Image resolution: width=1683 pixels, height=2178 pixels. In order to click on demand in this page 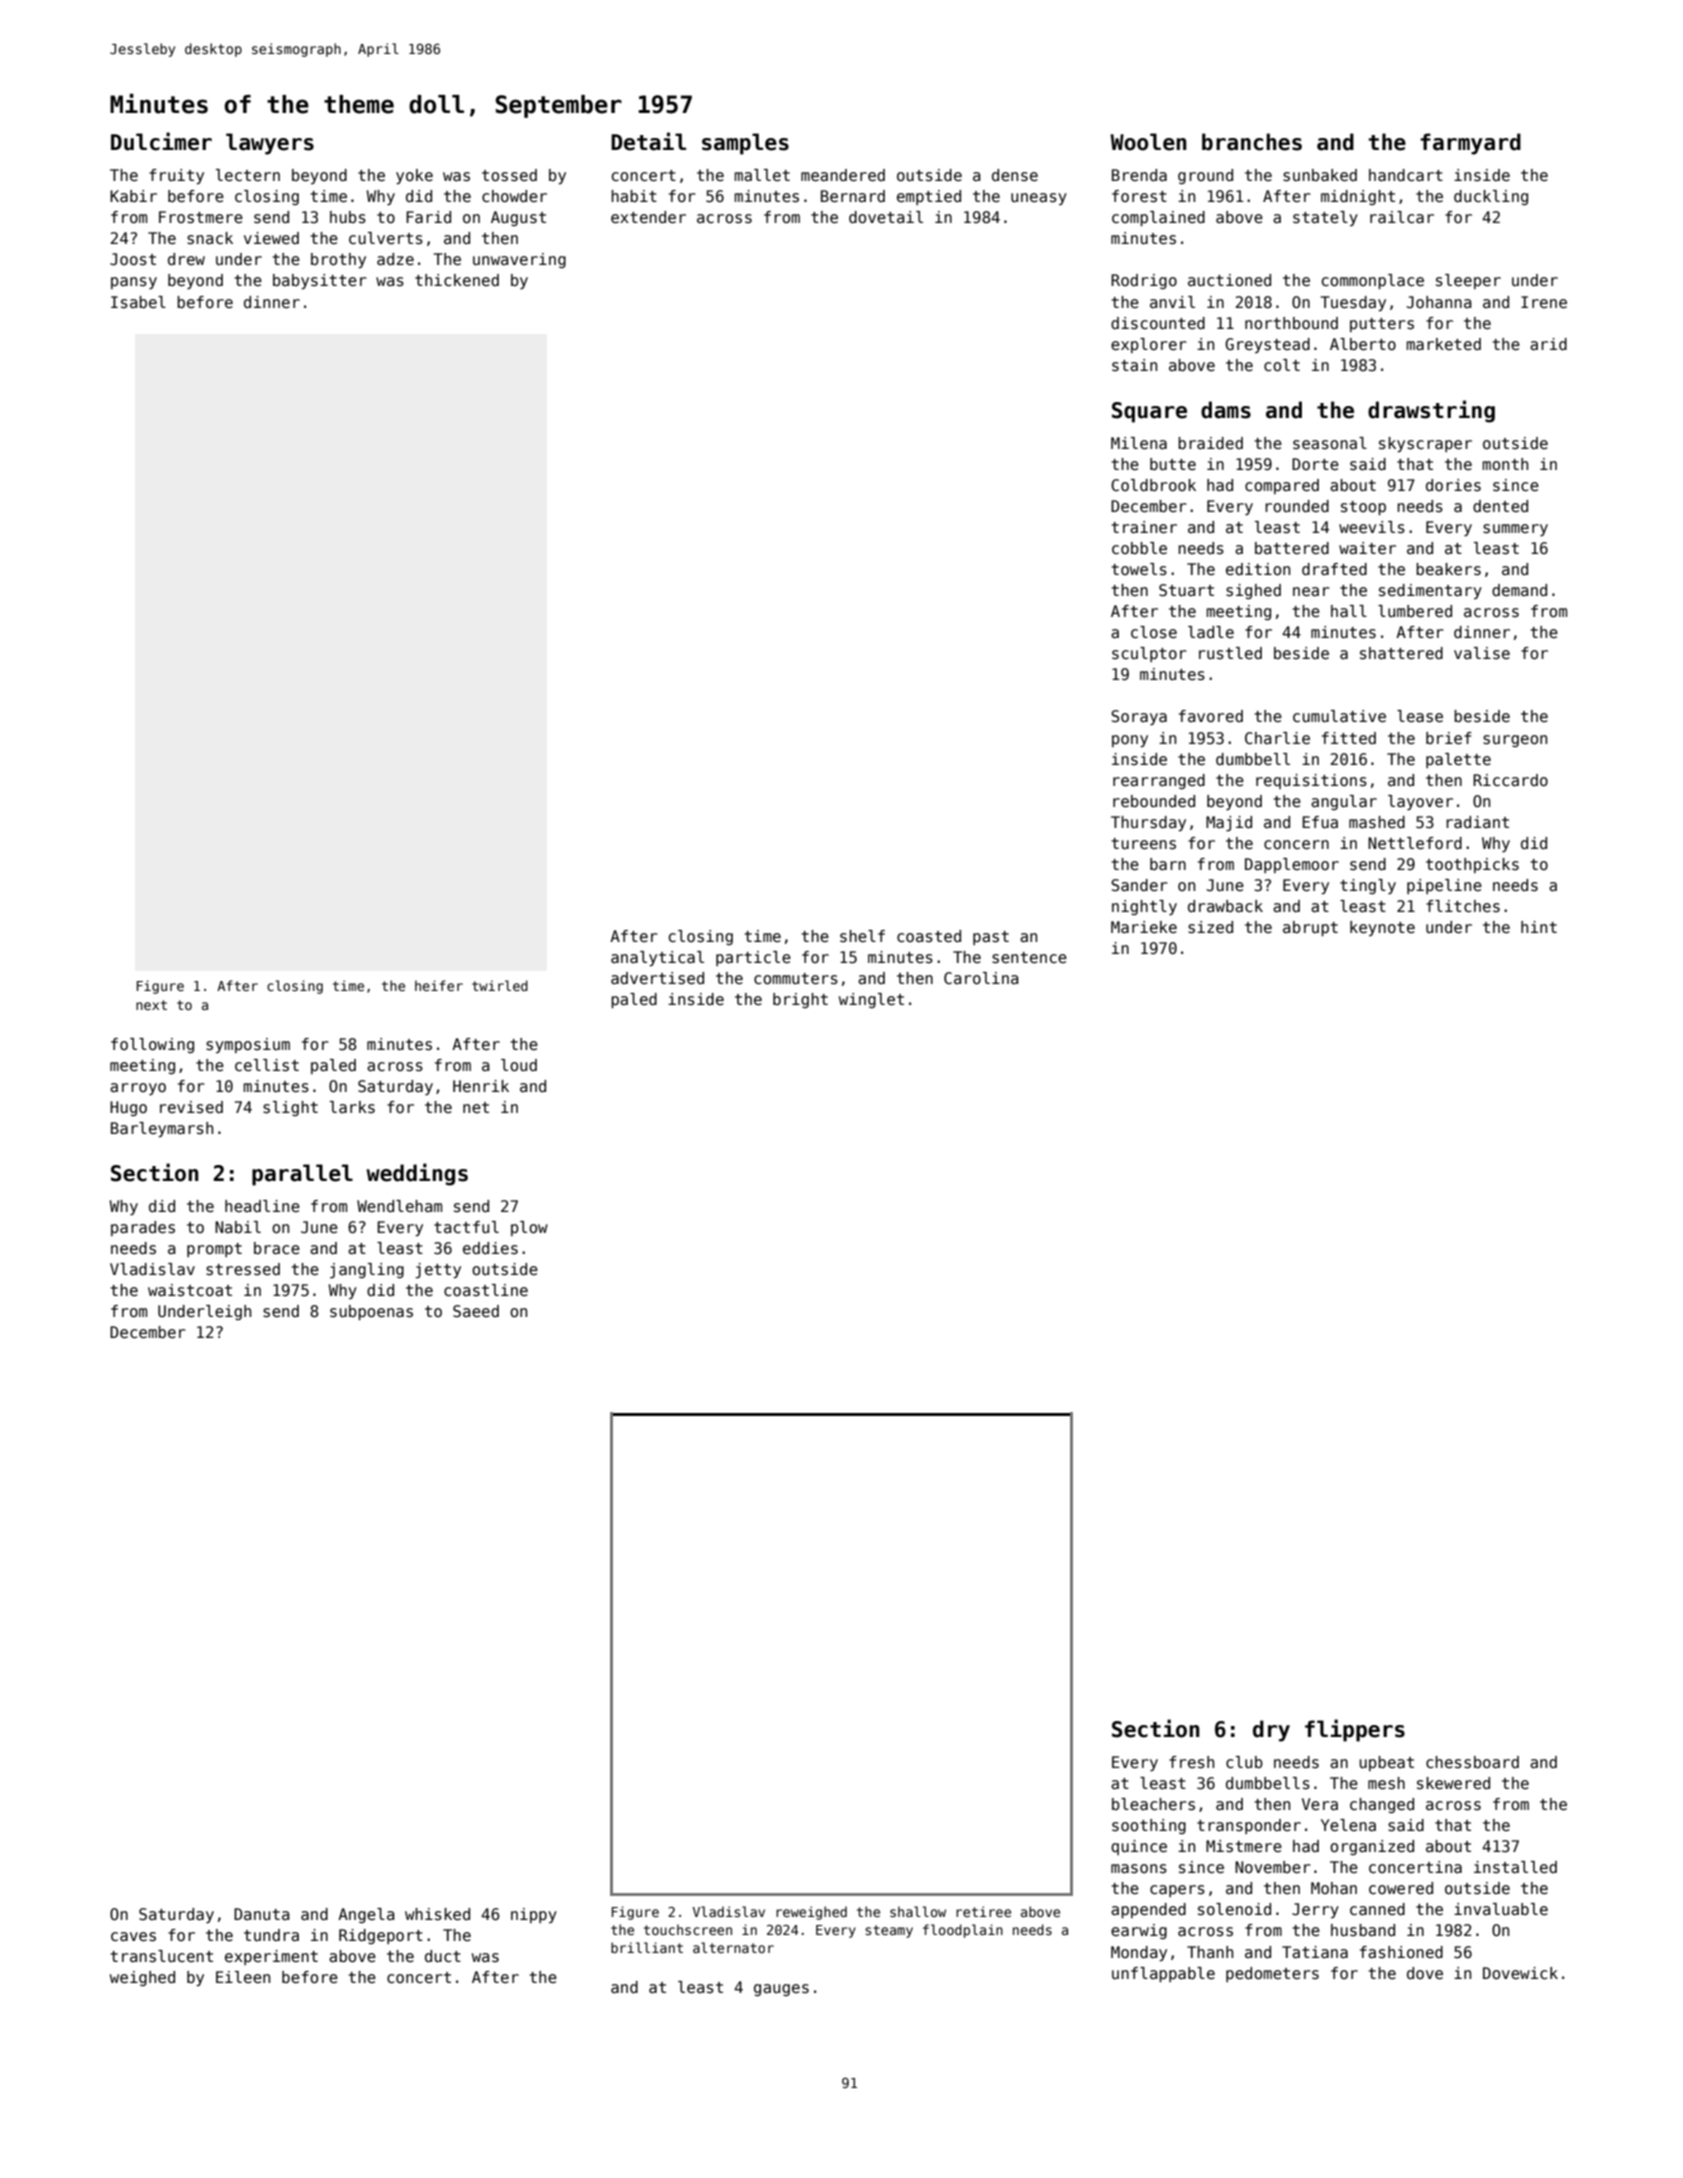, I will do `click(1519, 590)`.
